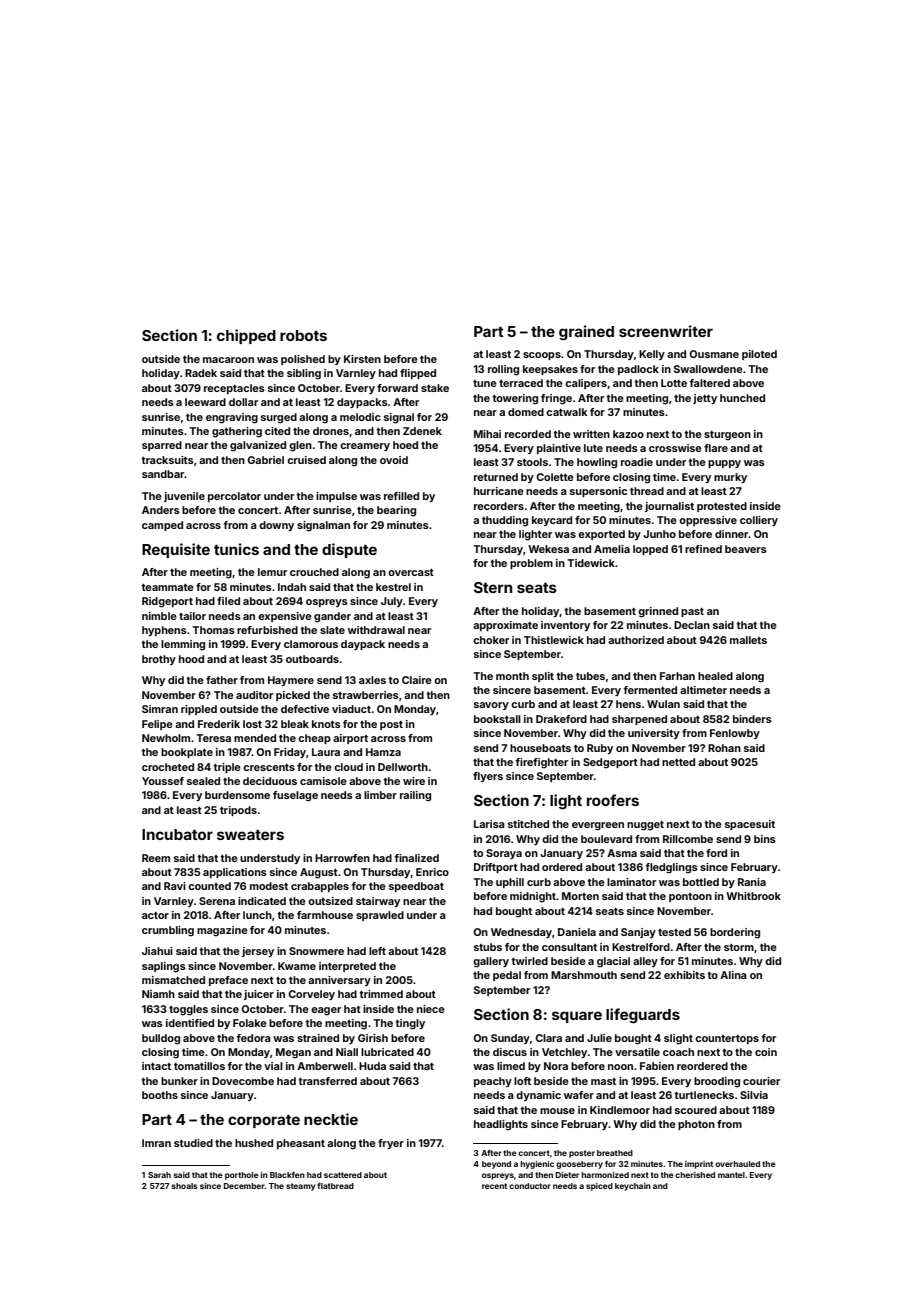 The height and width of the document is (1314, 924). I want to click on fringe, so click(556, 399).
